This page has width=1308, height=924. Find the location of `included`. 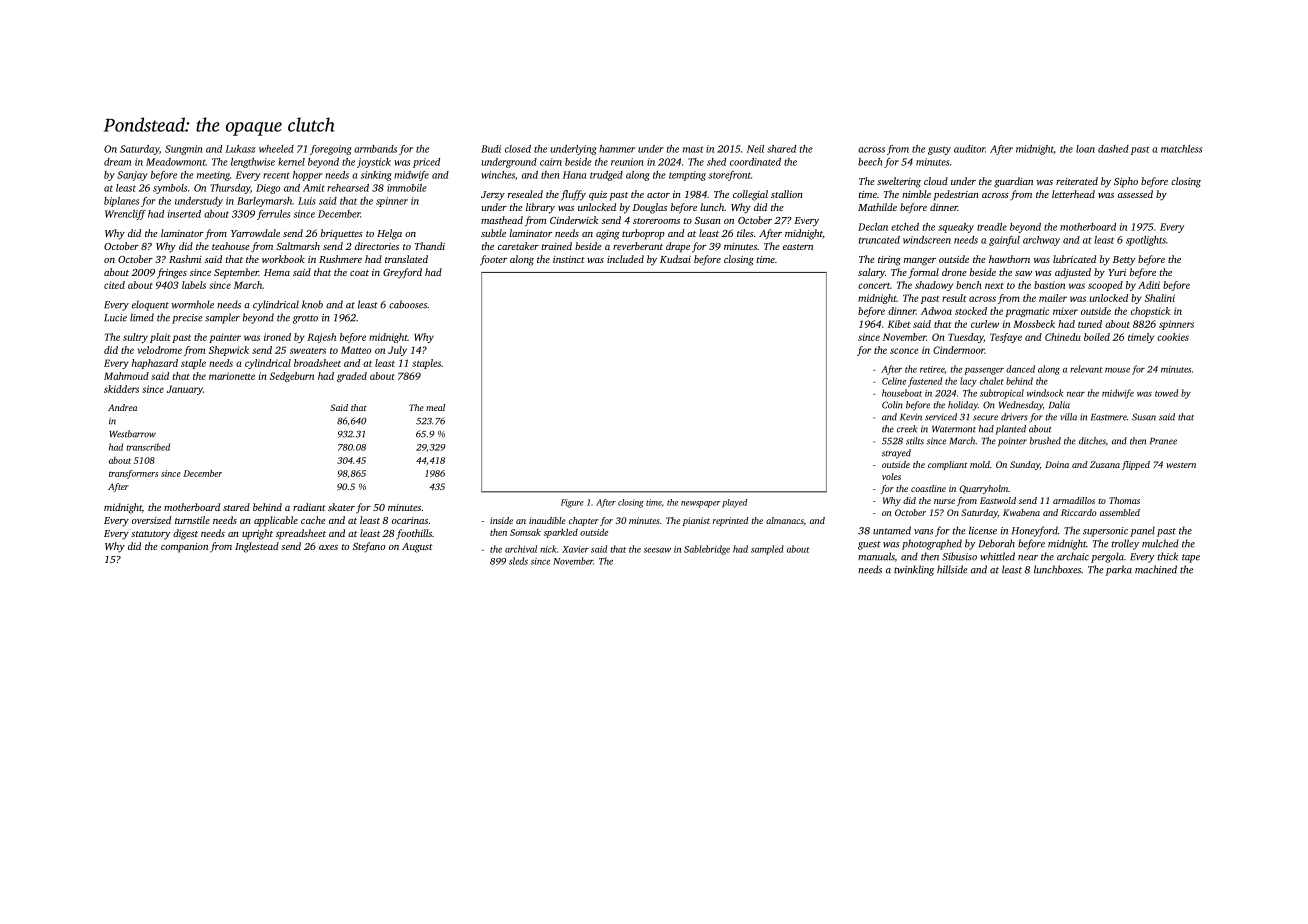

included is located at coordinates (625, 259).
